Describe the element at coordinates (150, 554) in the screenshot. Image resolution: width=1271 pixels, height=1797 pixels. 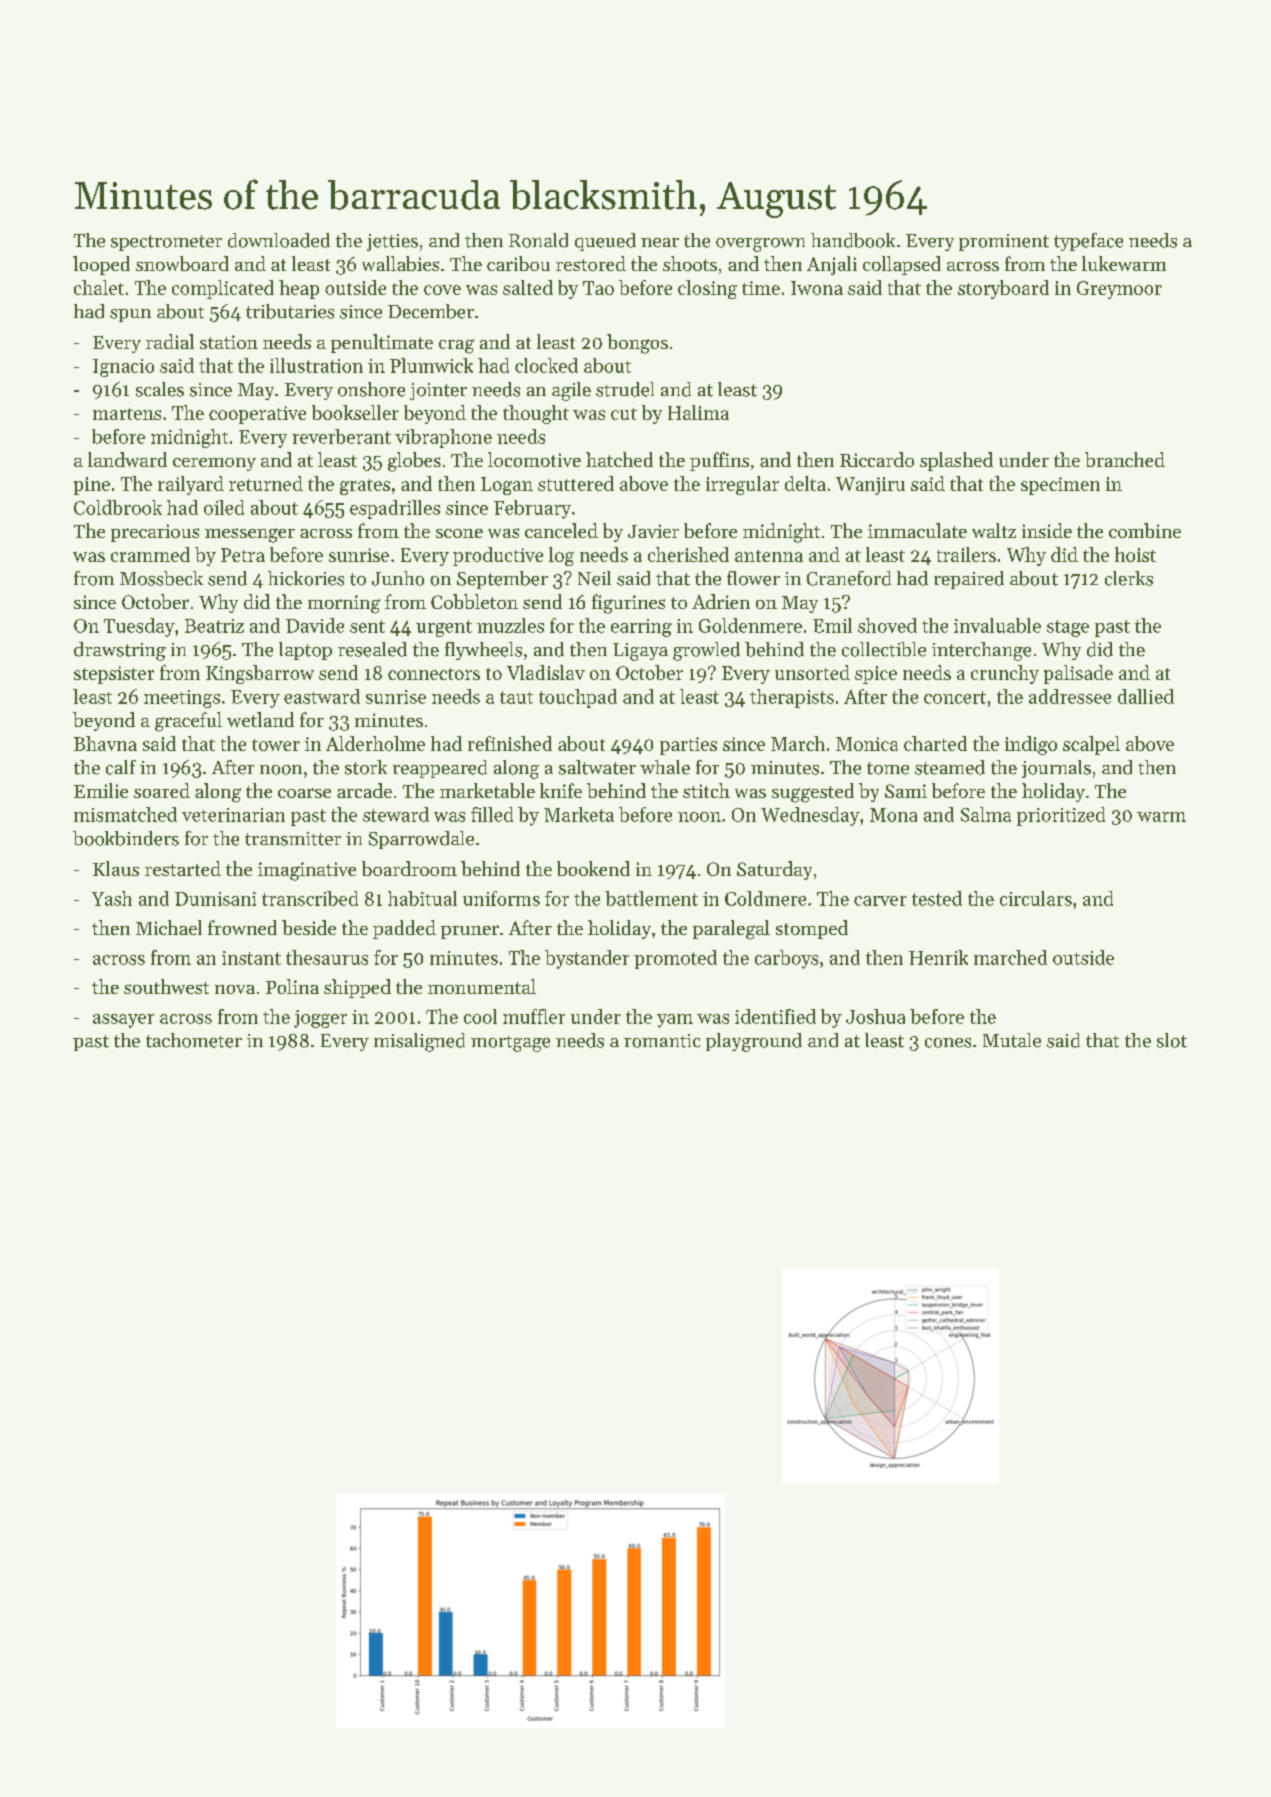
I see `crammed` at that location.
